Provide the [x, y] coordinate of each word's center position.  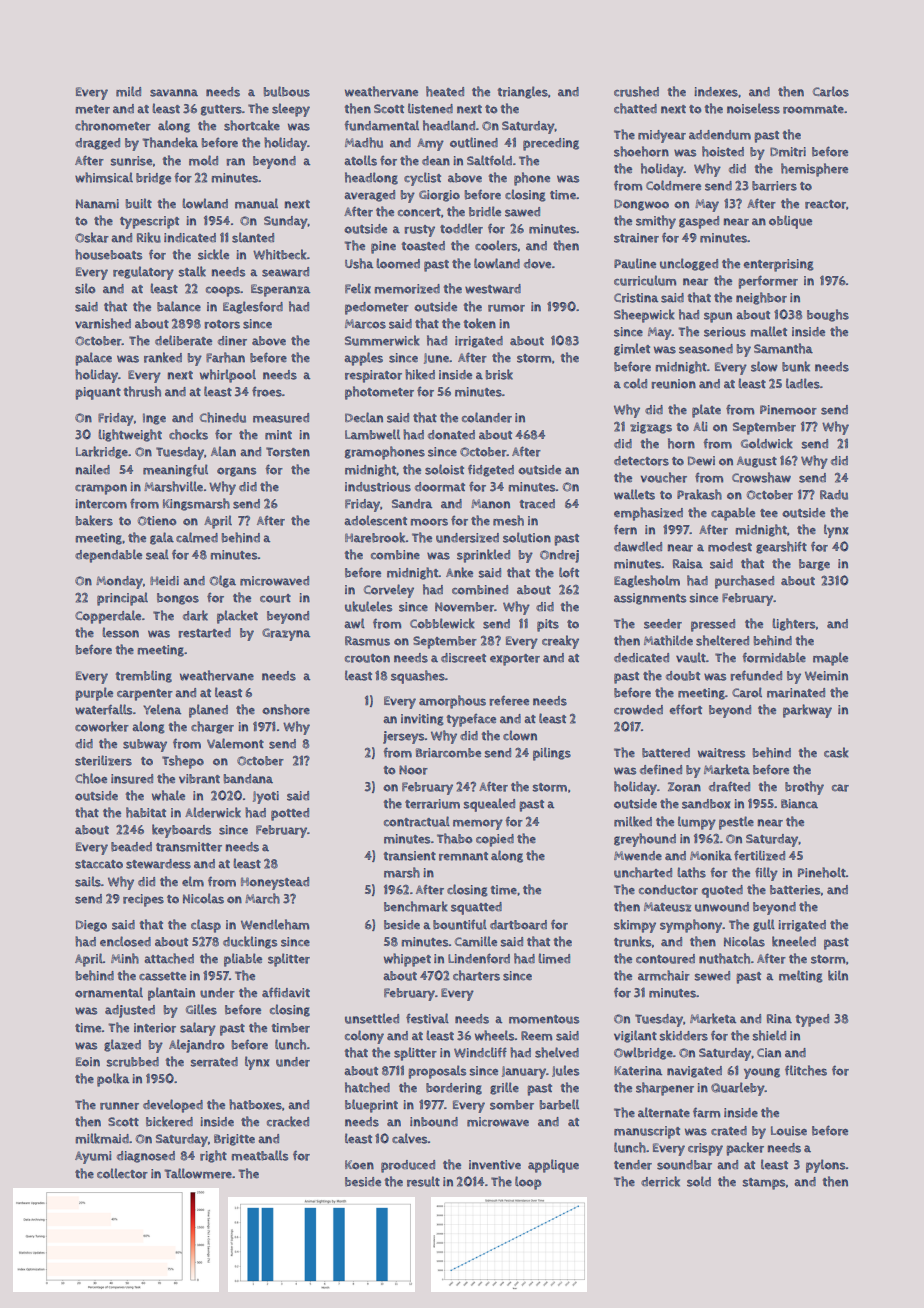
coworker [102, 726]
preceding [551, 144]
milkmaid [102, 1138]
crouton [367, 658]
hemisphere [814, 170]
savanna [174, 93]
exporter [515, 660]
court [275, 598]
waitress [721, 753]
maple [830, 659]
